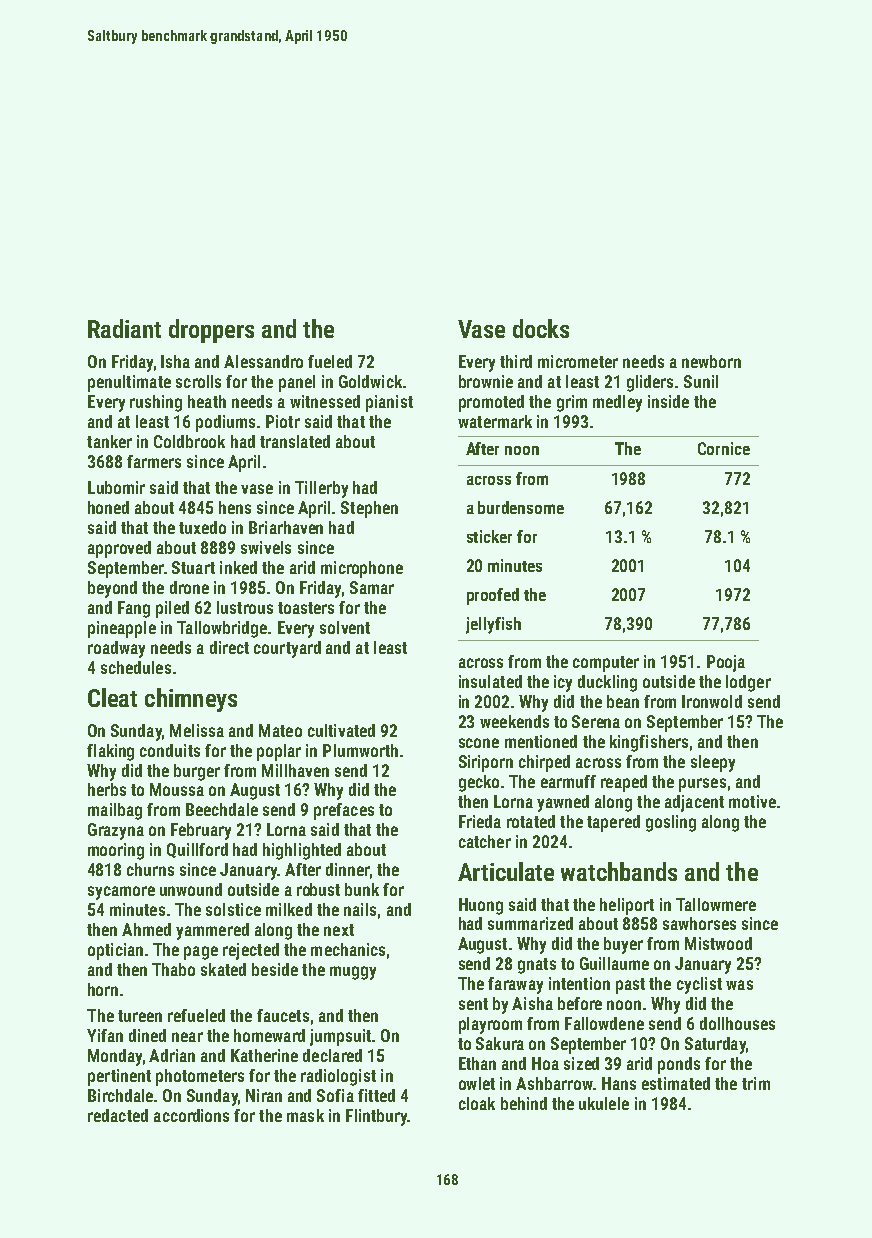  What do you see at coordinates (726, 663) in the document?
I see `Pooja` at bounding box center [726, 663].
